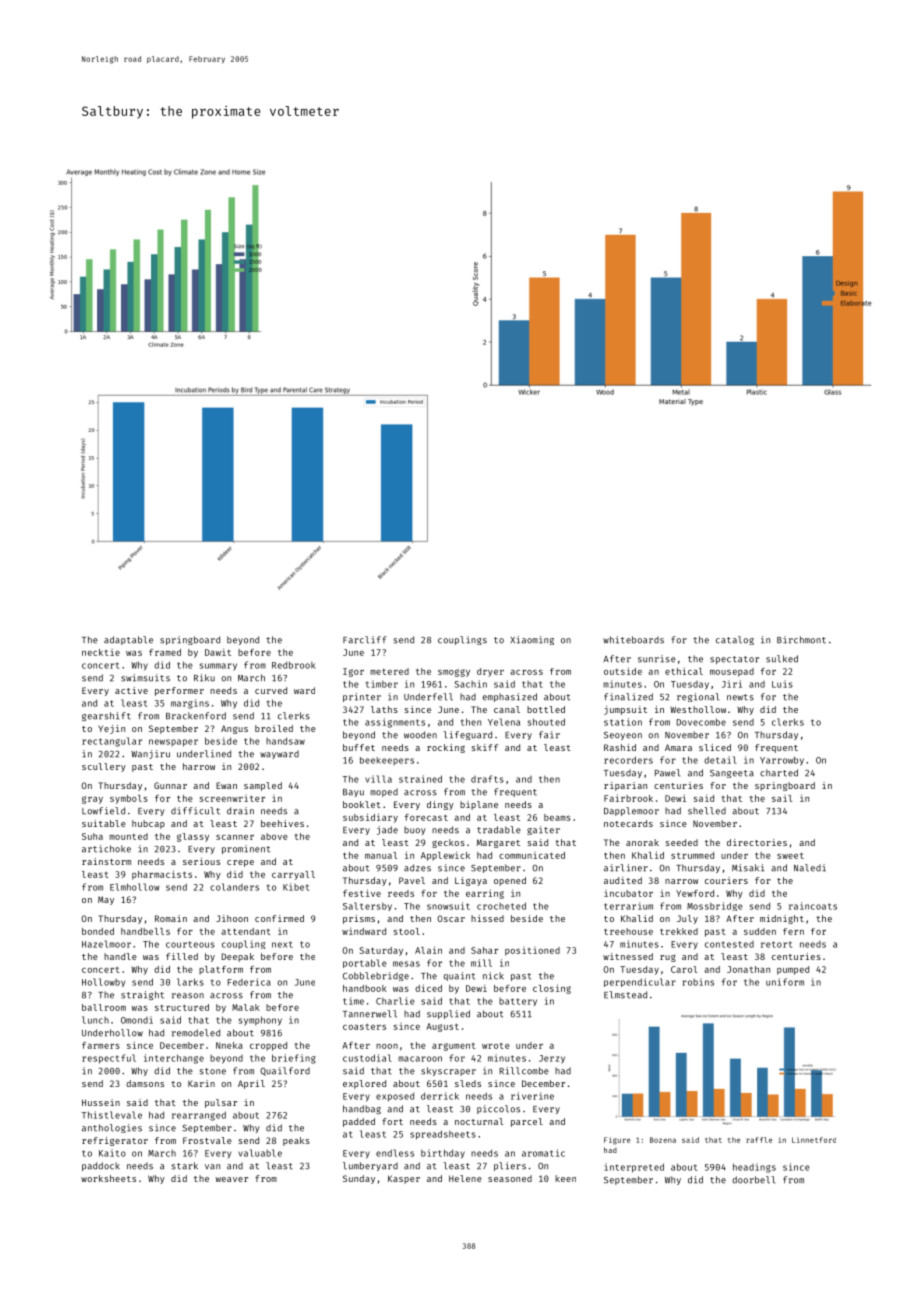 Image resolution: width=924 pixels, height=1308 pixels. What do you see at coordinates (221, 970) in the image?
I see `platform` at bounding box center [221, 970].
